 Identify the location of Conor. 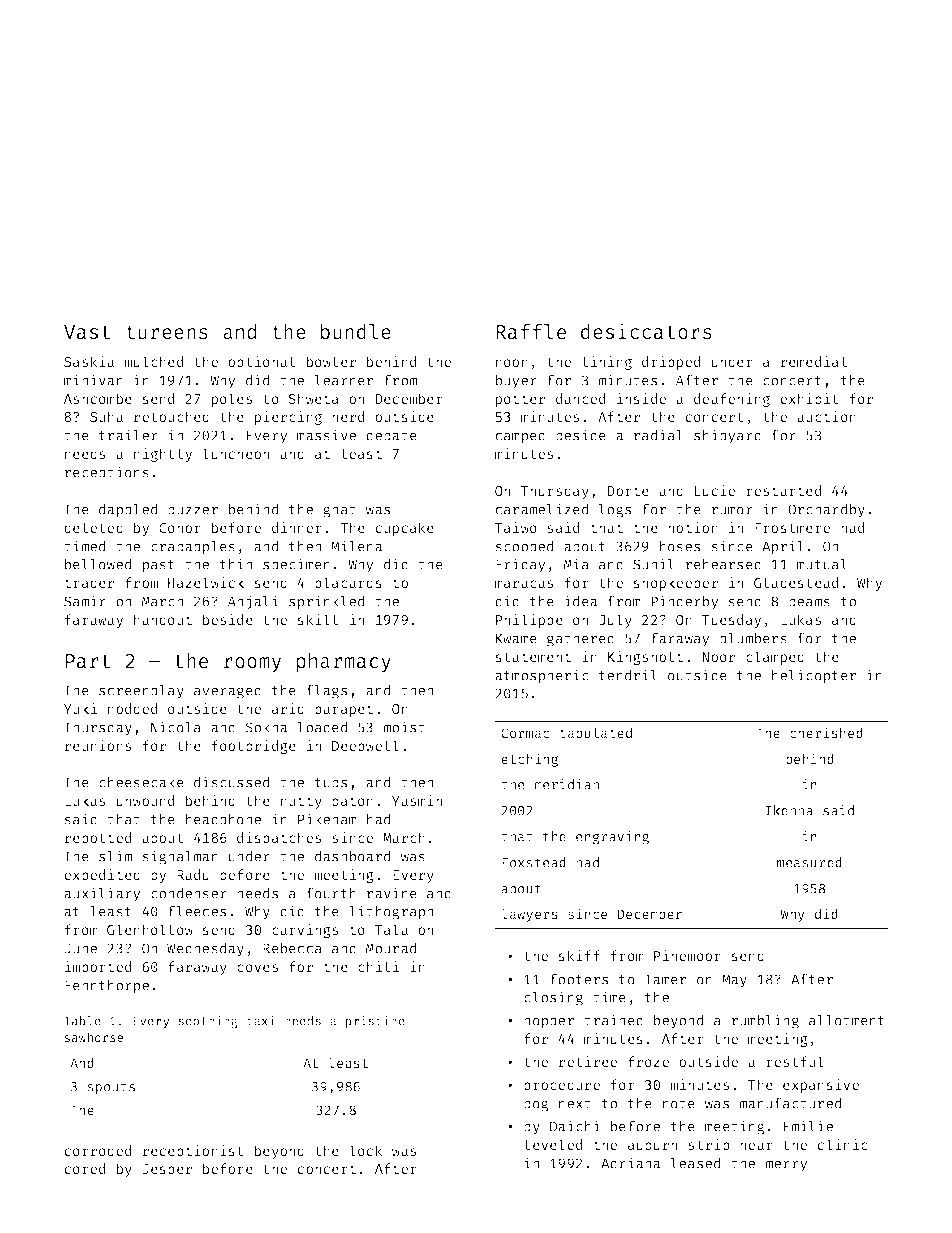
(180, 528).
